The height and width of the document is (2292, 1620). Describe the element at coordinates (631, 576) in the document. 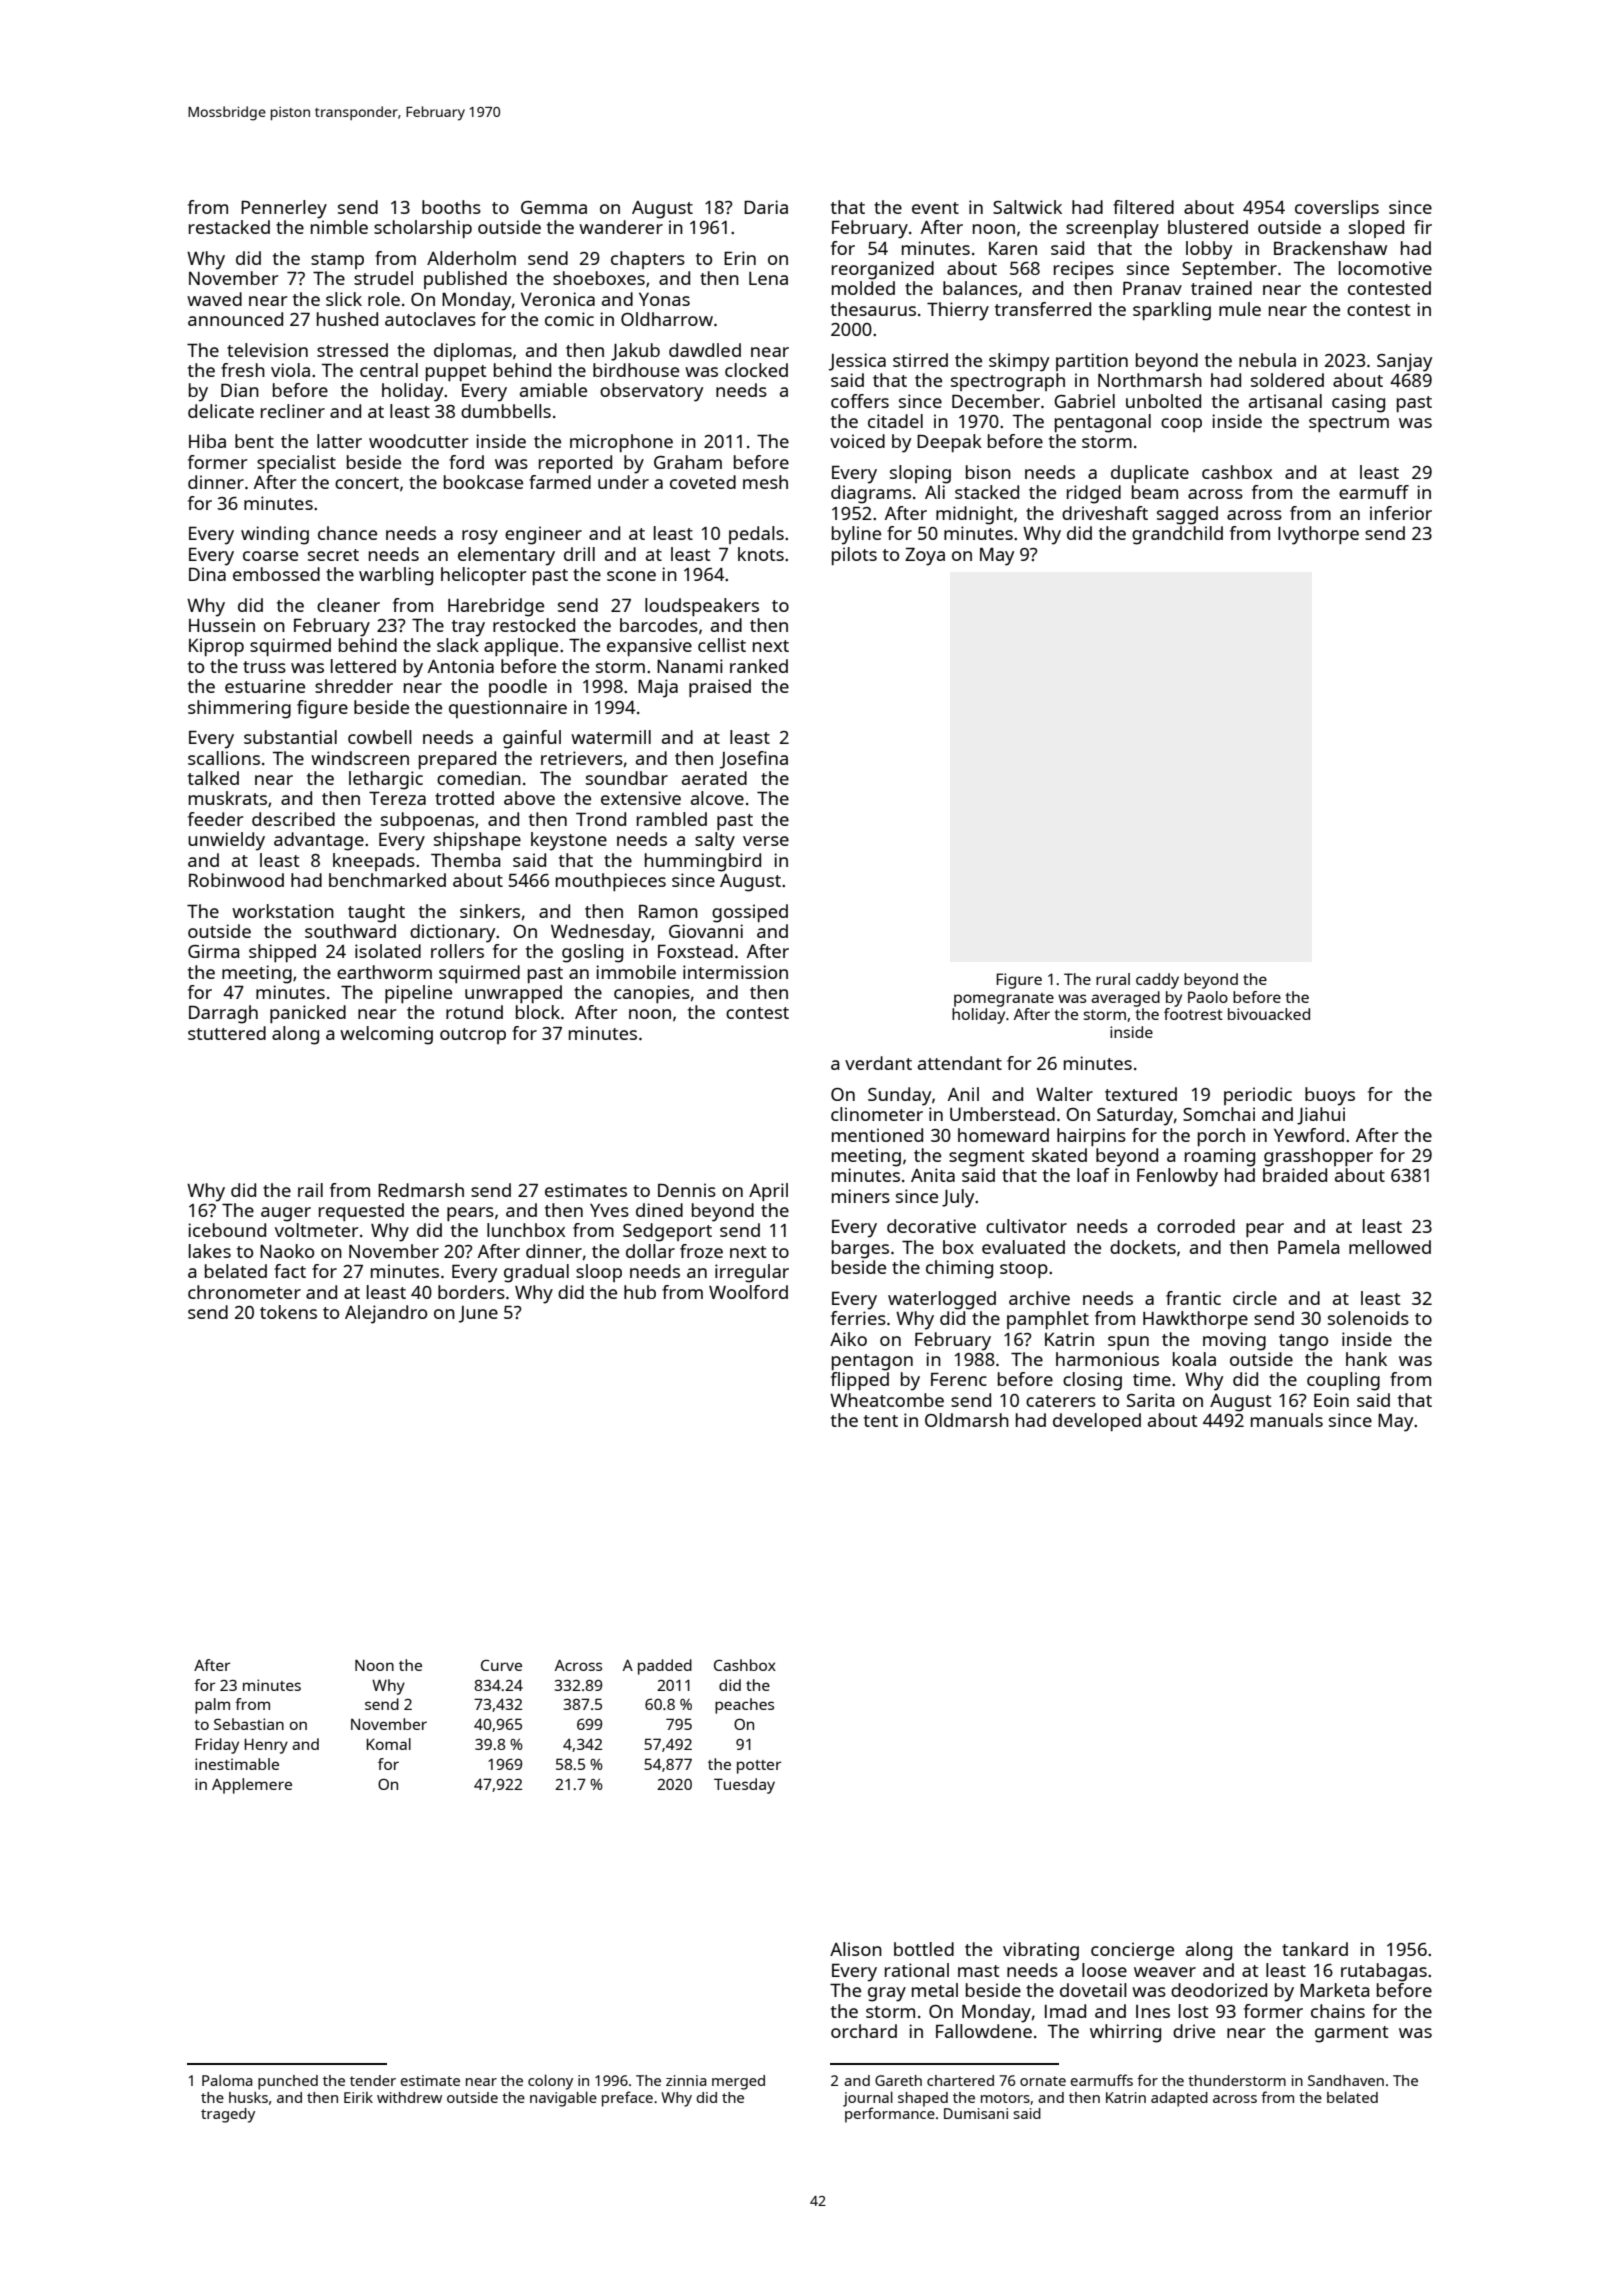

I see `scone` at that location.
